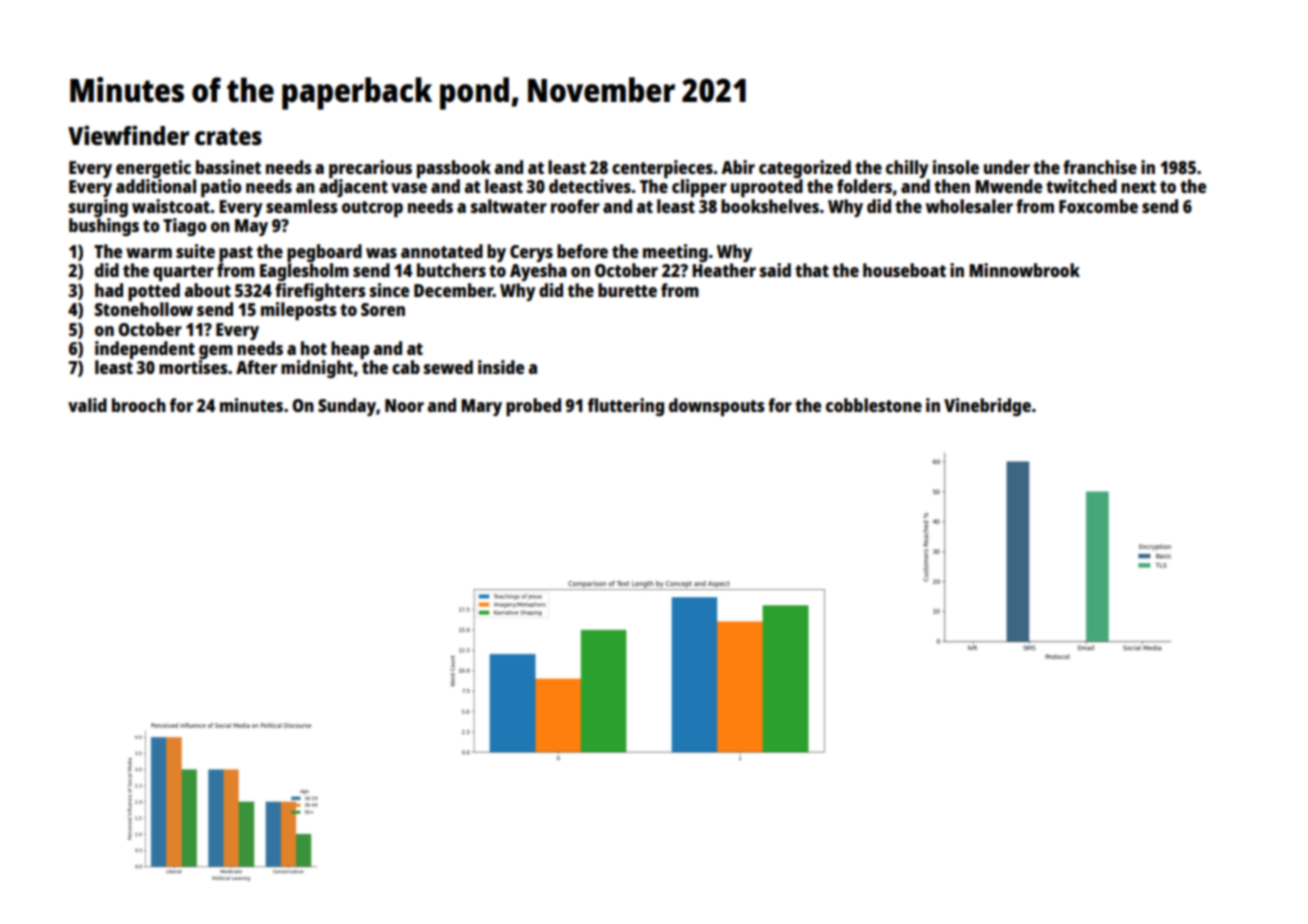 This page has height=924, width=1308. Describe the element at coordinates (533, 407) in the page. I see `probed` at that location.
